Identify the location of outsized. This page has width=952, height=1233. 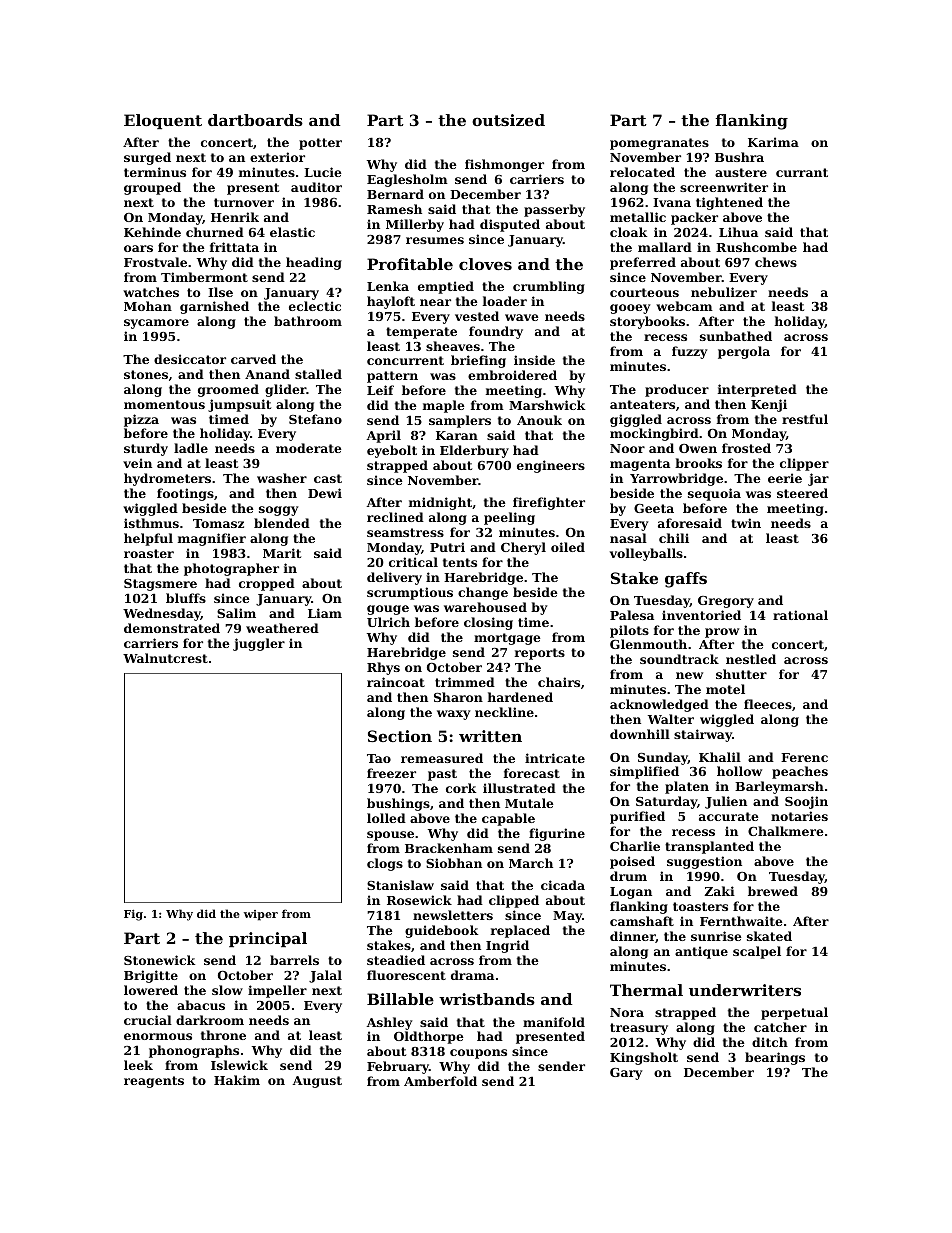
(508, 120).
